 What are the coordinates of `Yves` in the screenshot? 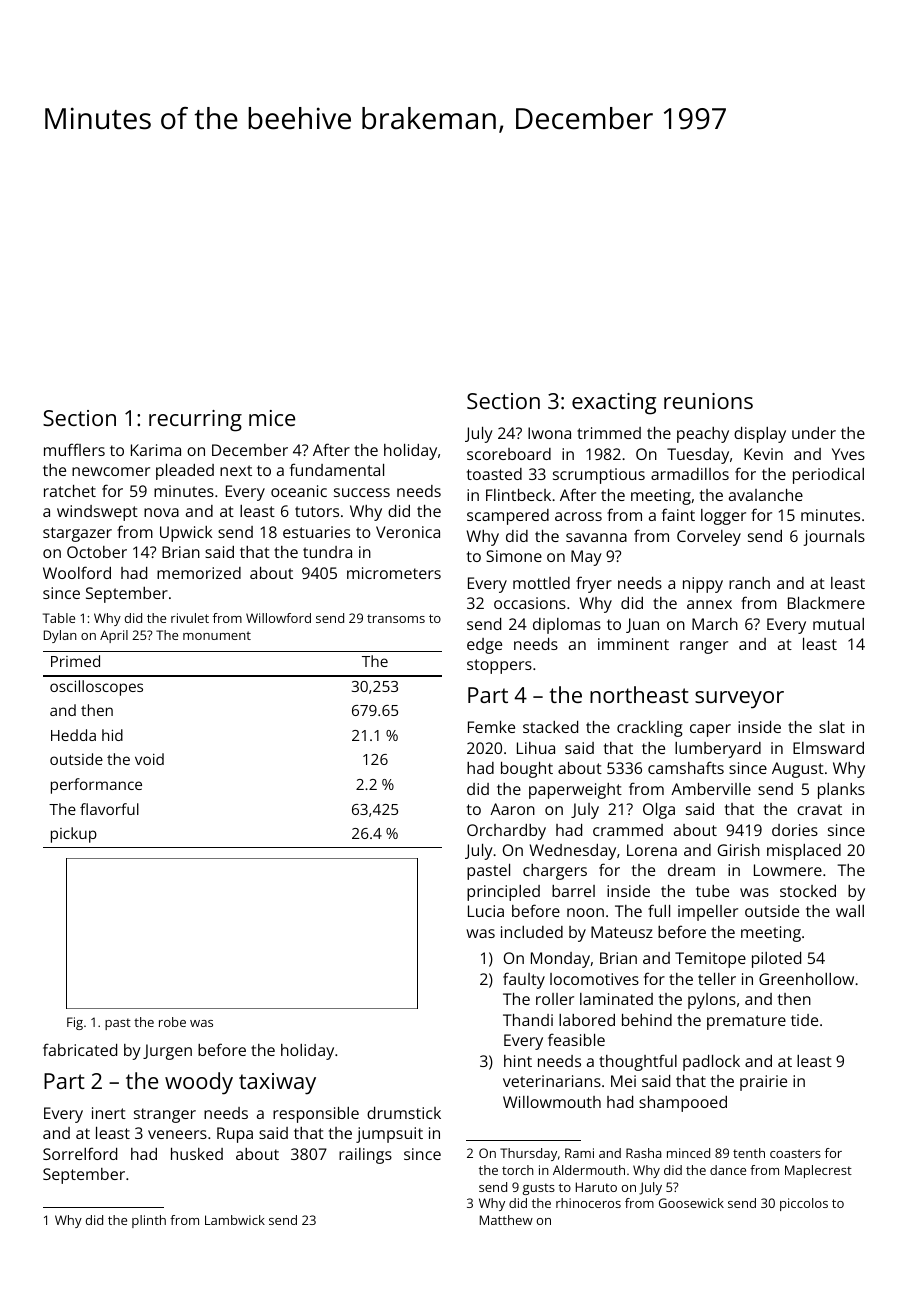 It's located at (848, 454).
